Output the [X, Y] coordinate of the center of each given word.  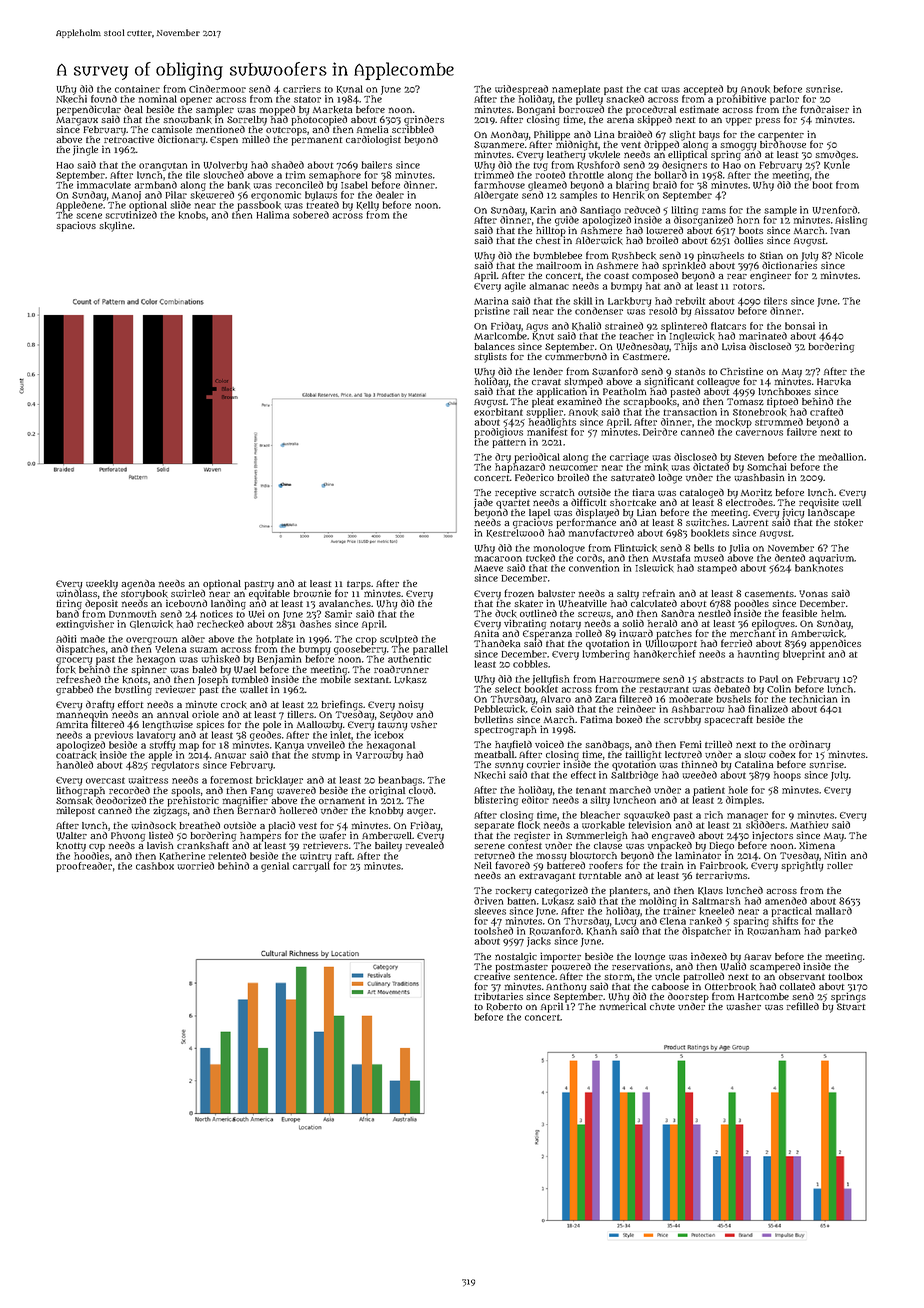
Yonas [813, 593]
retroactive [129, 139]
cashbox [155, 866]
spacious [76, 226]
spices [210, 725]
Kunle [837, 165]
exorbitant [498, 412]
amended [786, 901]
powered [571, 967]
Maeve [488, 568]
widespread [521, 90]
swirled [188, 593]
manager [747, 817]
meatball [495, 754]
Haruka [834, 382]
